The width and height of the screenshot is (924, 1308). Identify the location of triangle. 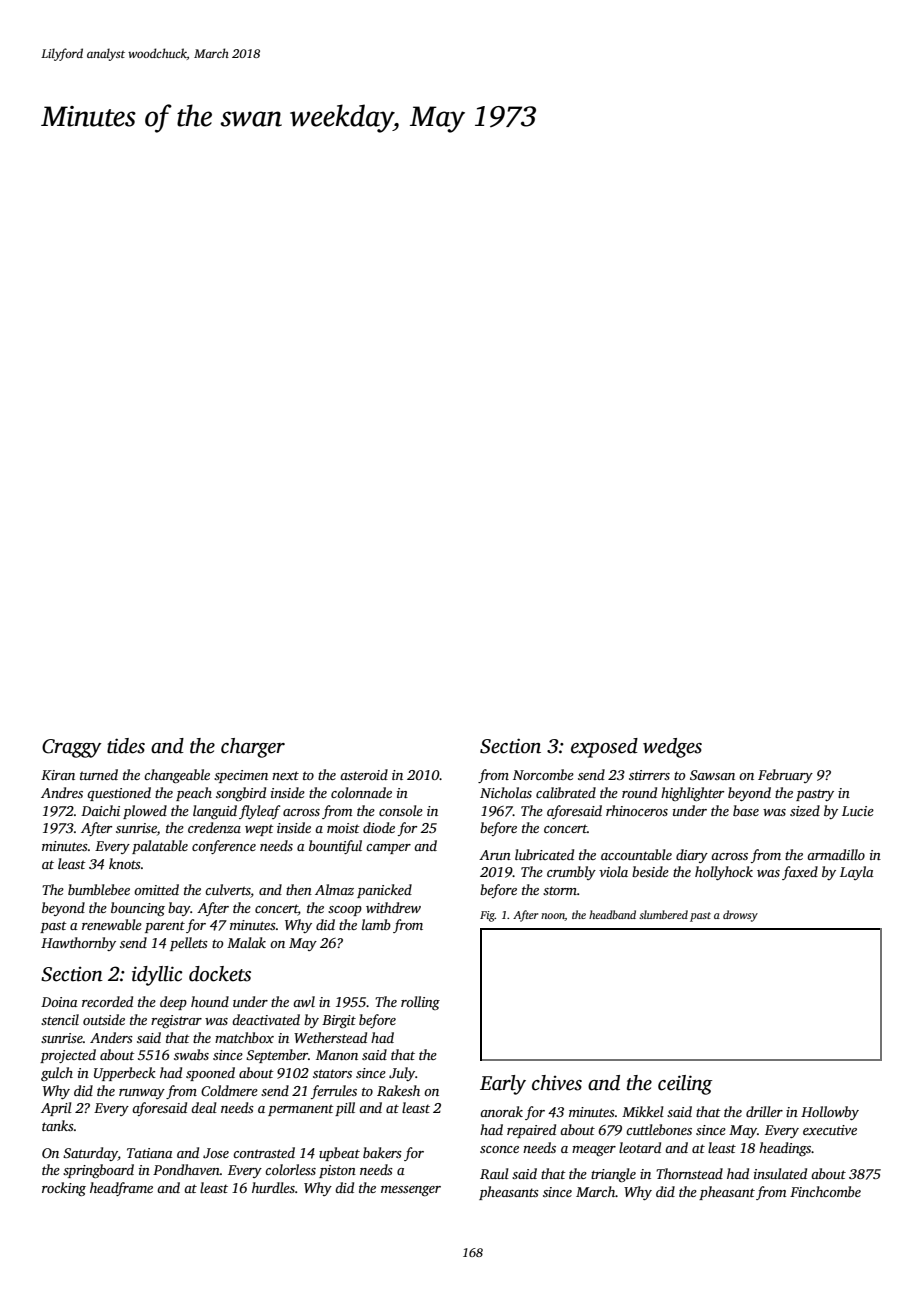
(613, 1175).
